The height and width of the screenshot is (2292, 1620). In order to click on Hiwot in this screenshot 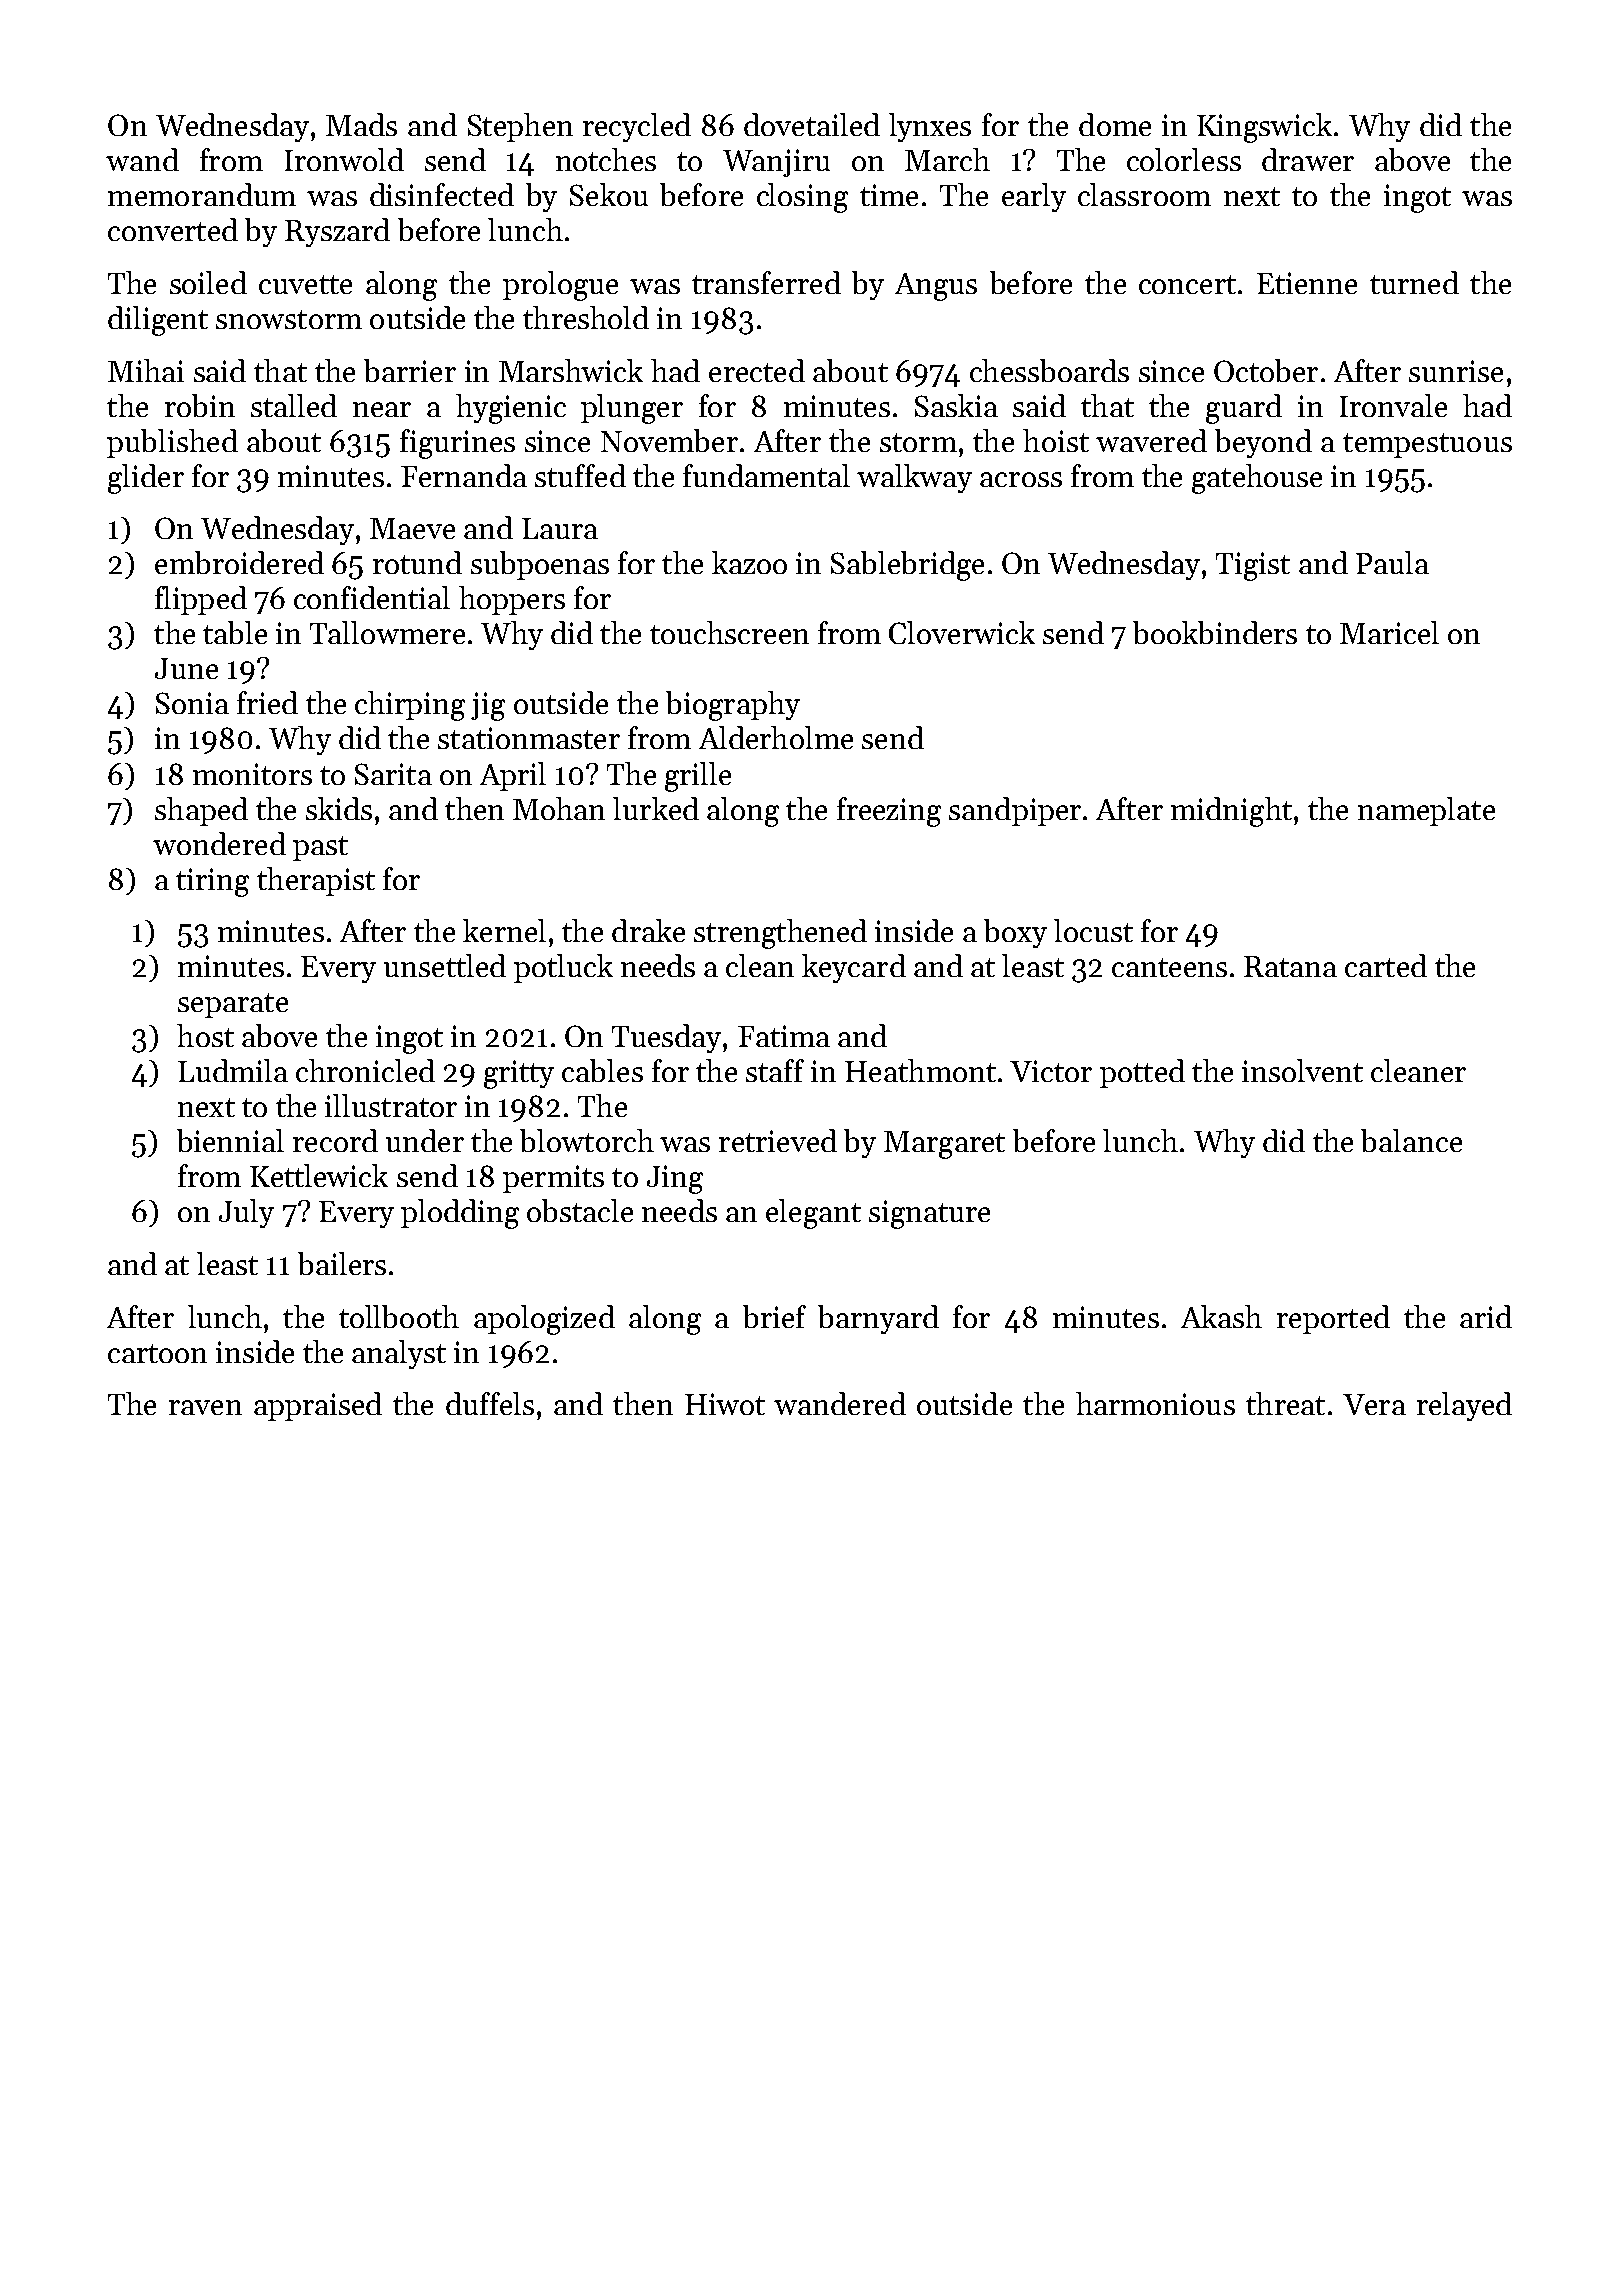, I will do `click(725, 1404)`.
